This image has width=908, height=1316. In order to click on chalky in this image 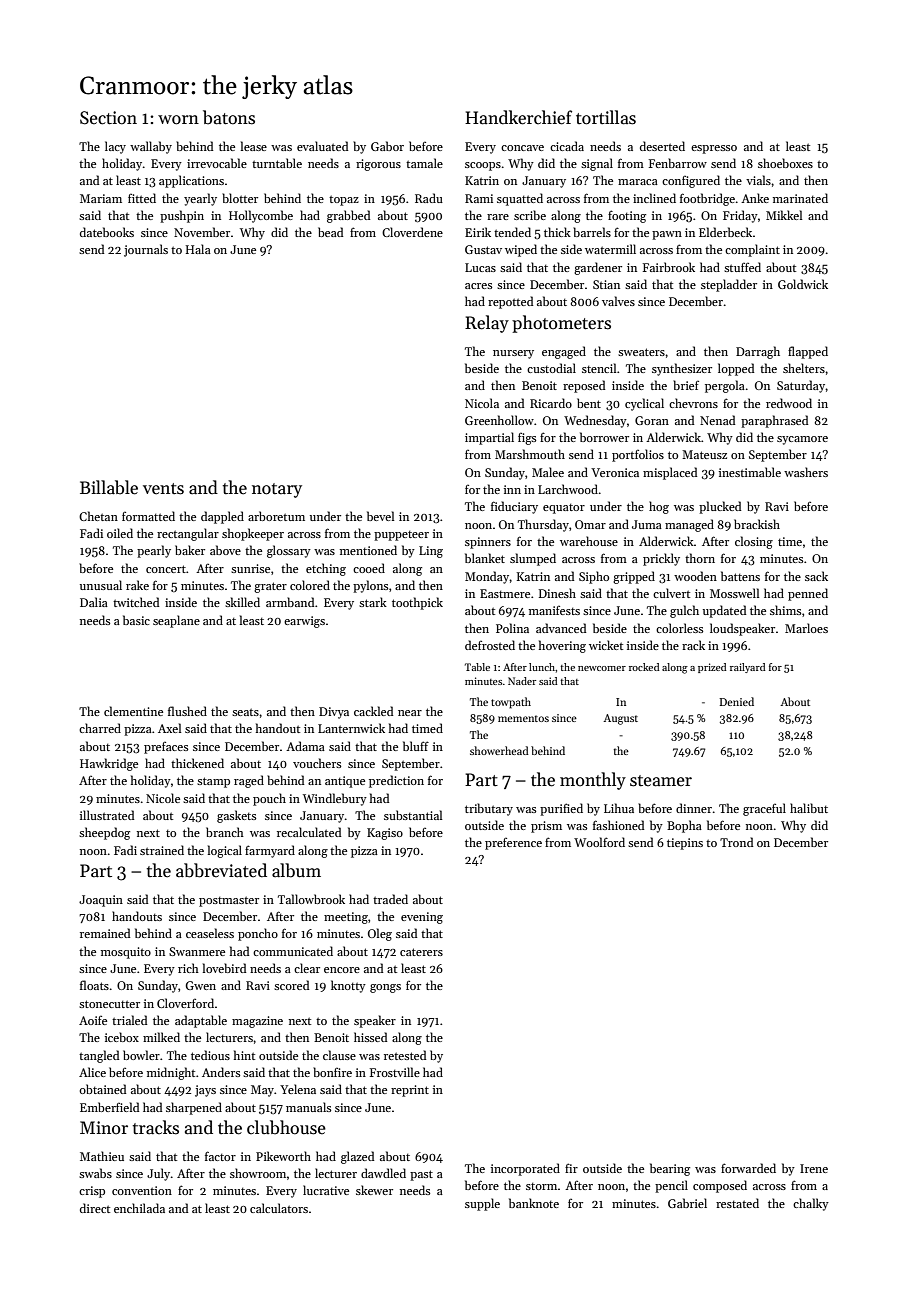, I will do `click(811, 1204)`.
